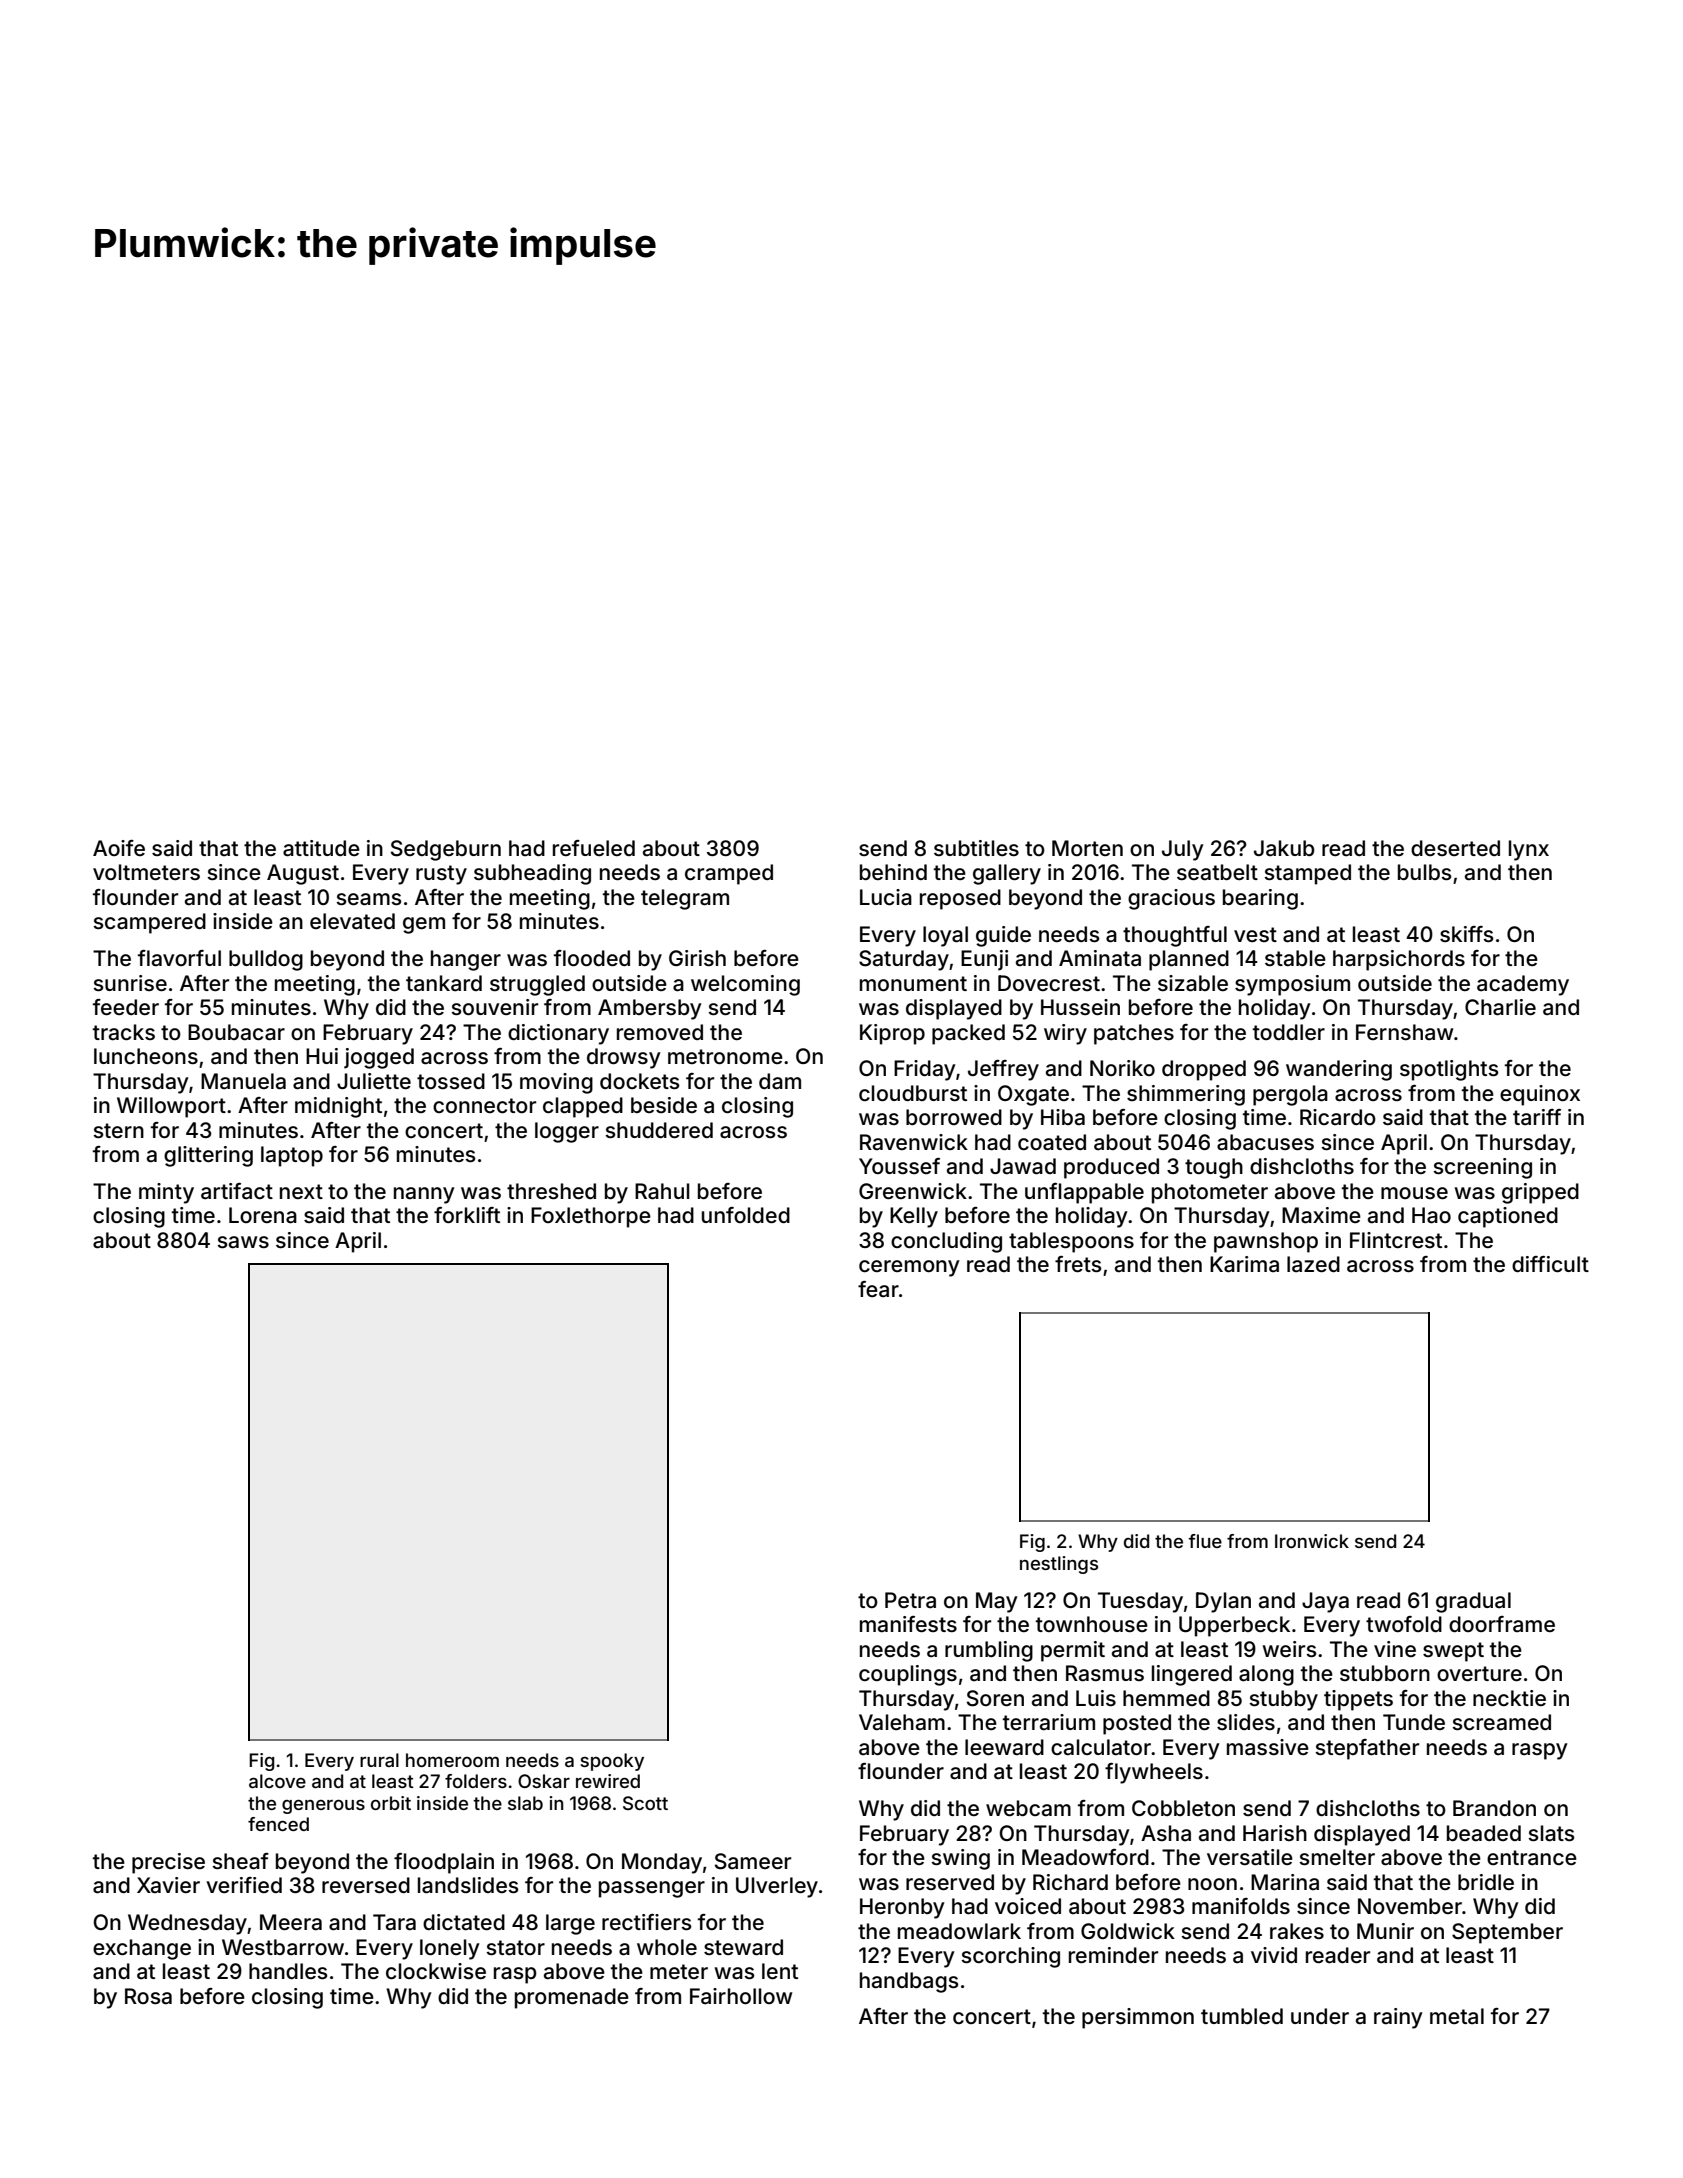 The height and width of the page is (2178, 1683). I want to click on spotlights, so click(1449, 1070).
